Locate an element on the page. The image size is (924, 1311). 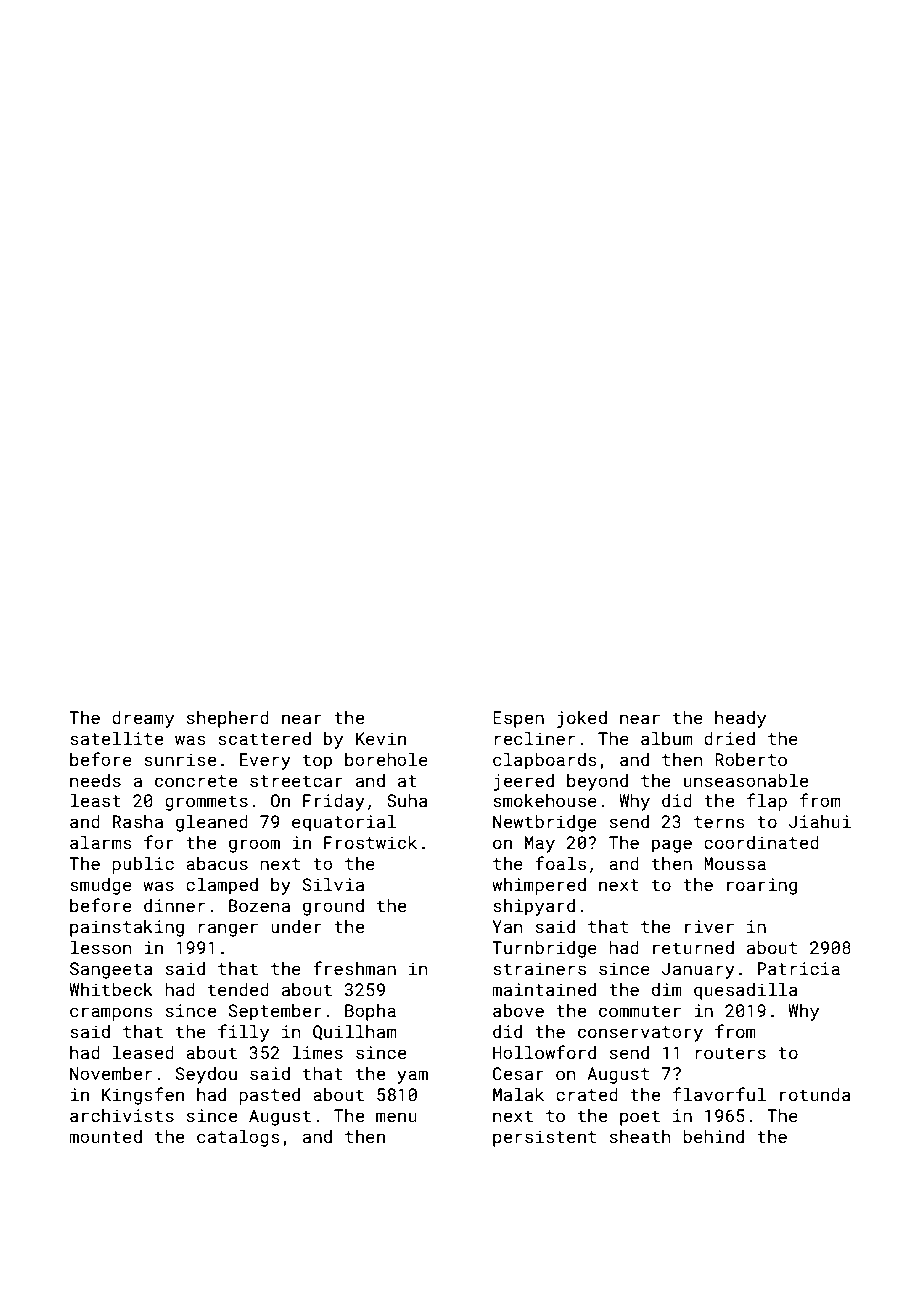
heady is located at coordinates (740, 719).
